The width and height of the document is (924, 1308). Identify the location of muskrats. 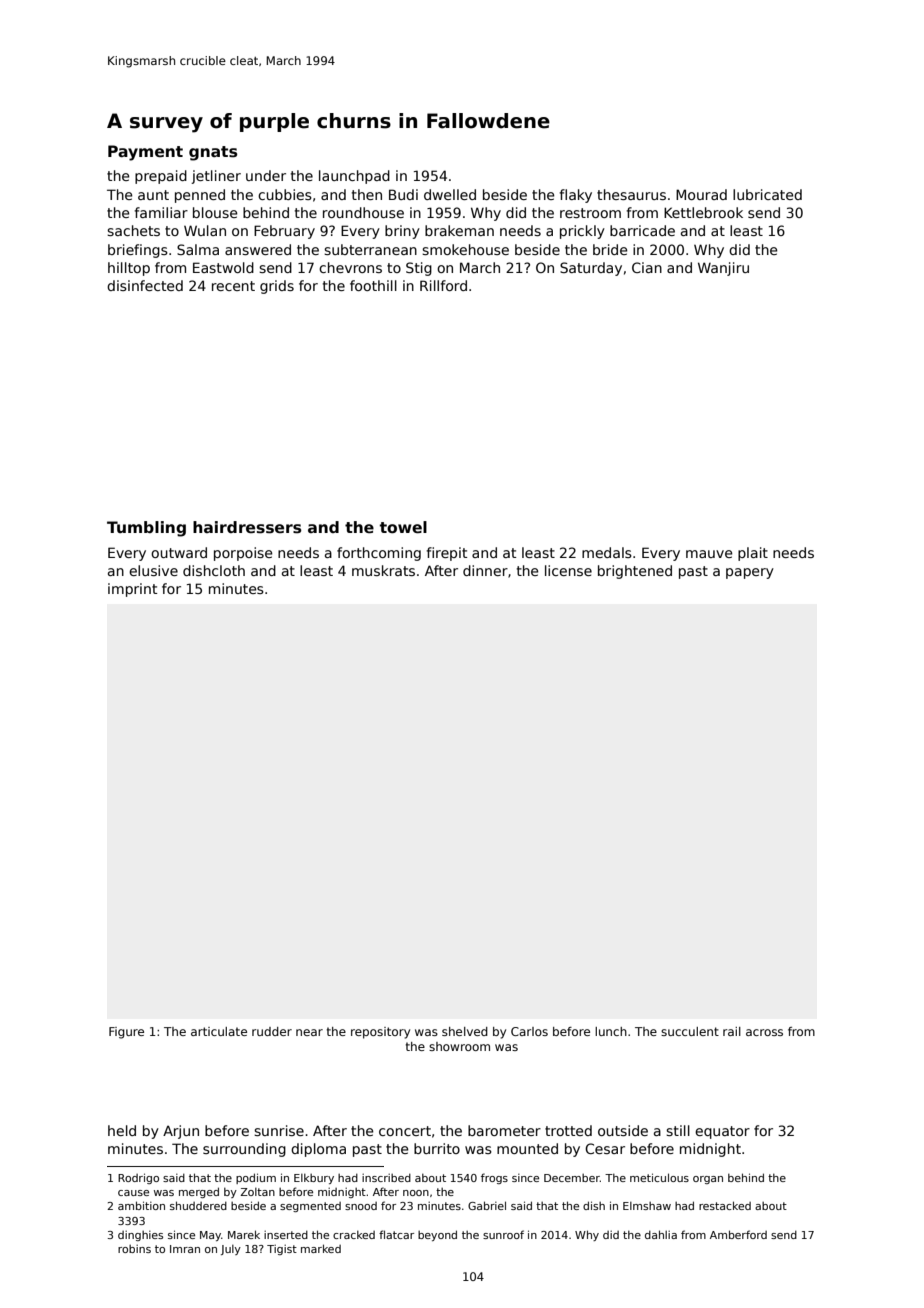
(383, 570).
